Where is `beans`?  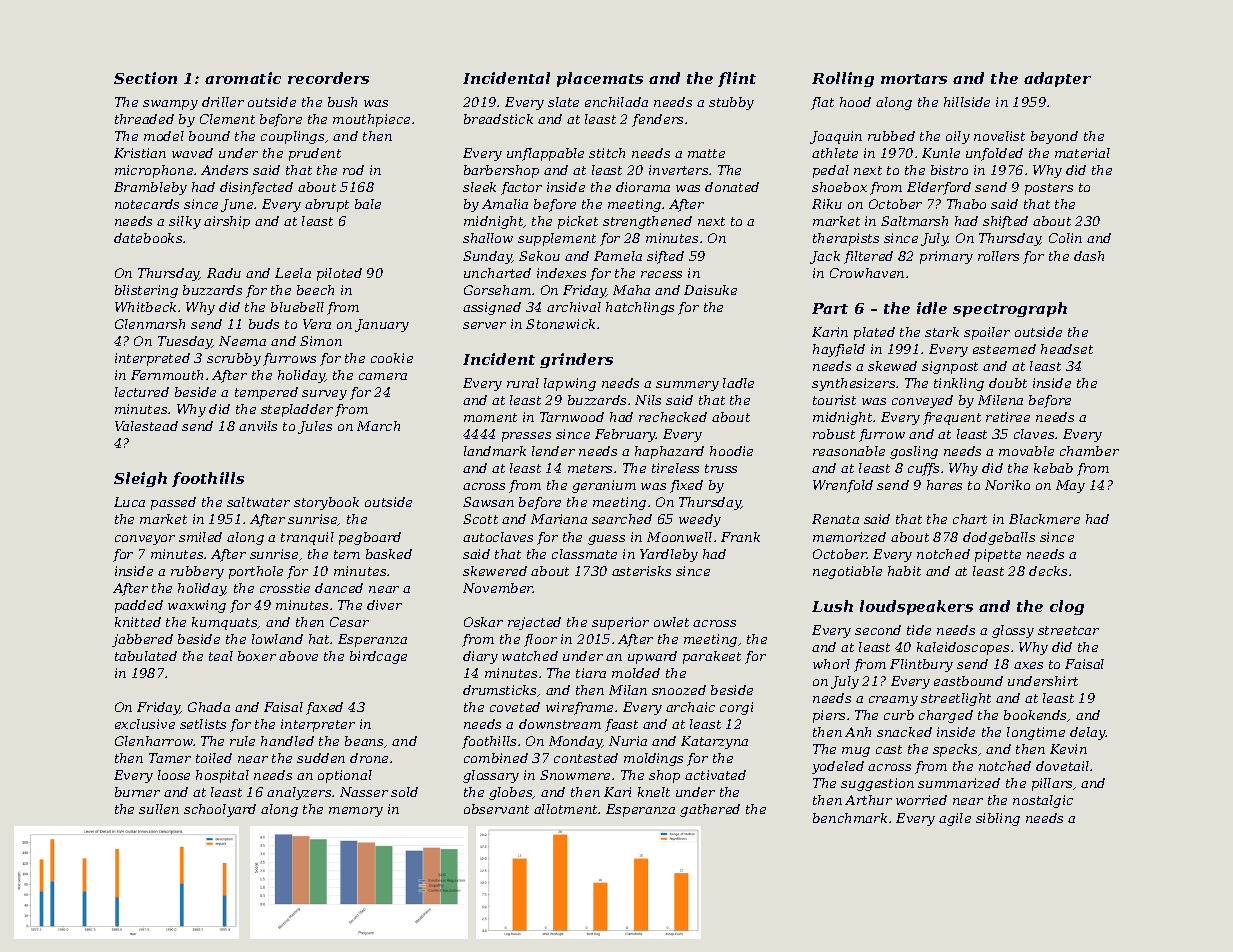 beans is located at coordinates (364, 741).
